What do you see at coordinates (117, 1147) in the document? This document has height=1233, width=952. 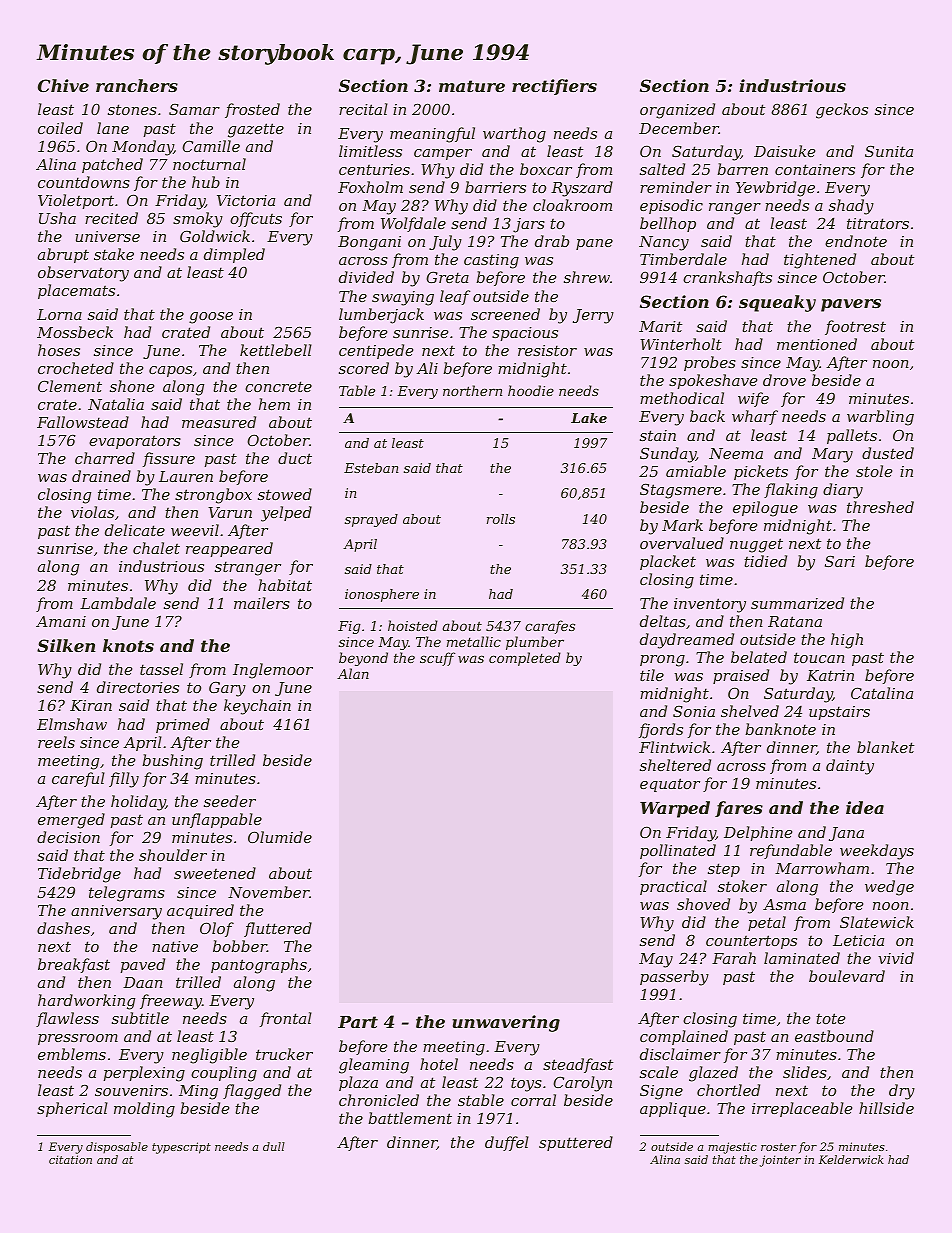 I see `disposable` at bounding box center [117, 1147].
